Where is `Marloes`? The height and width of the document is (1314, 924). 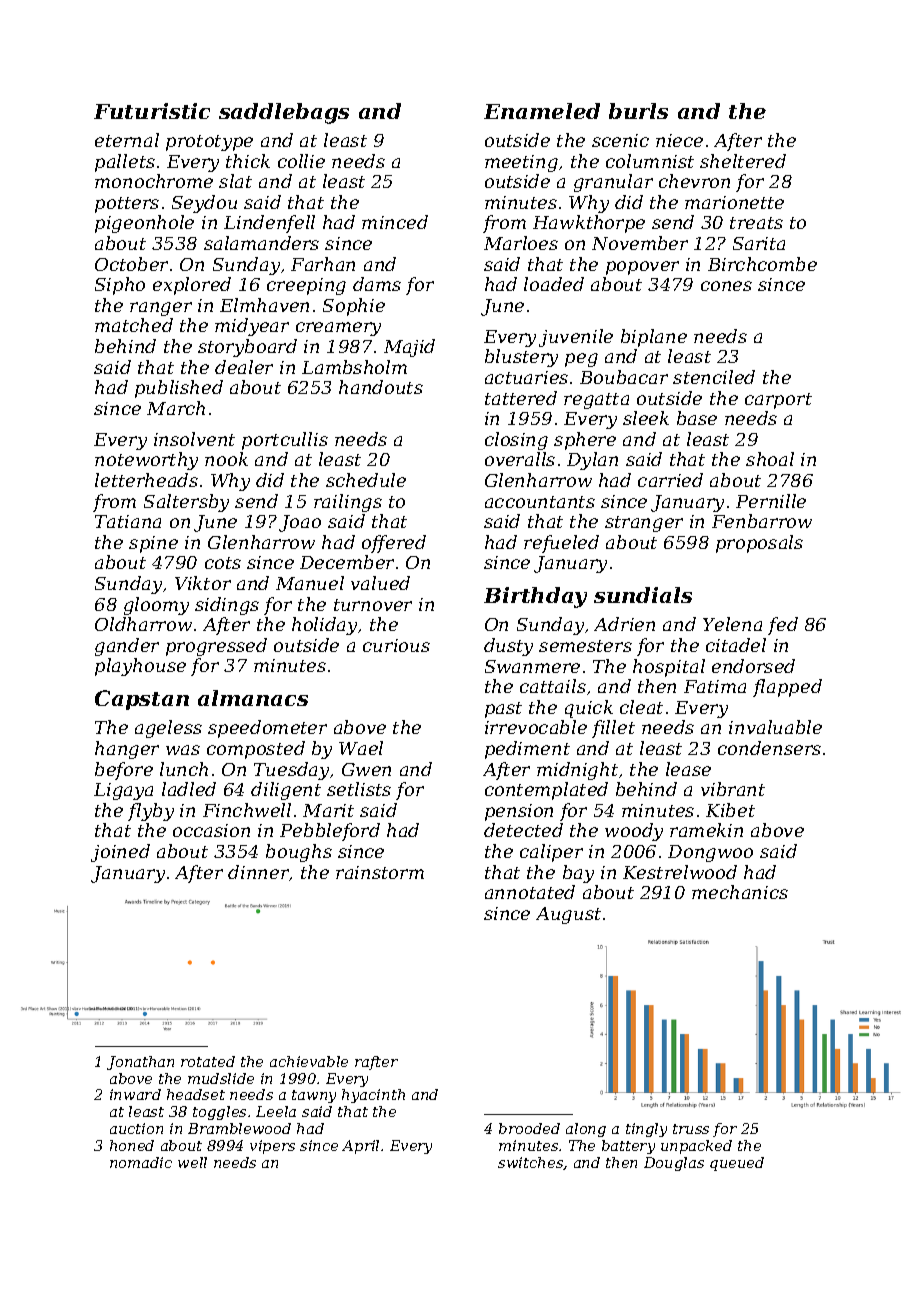
Marloes is located at coordinates (521, 243).
